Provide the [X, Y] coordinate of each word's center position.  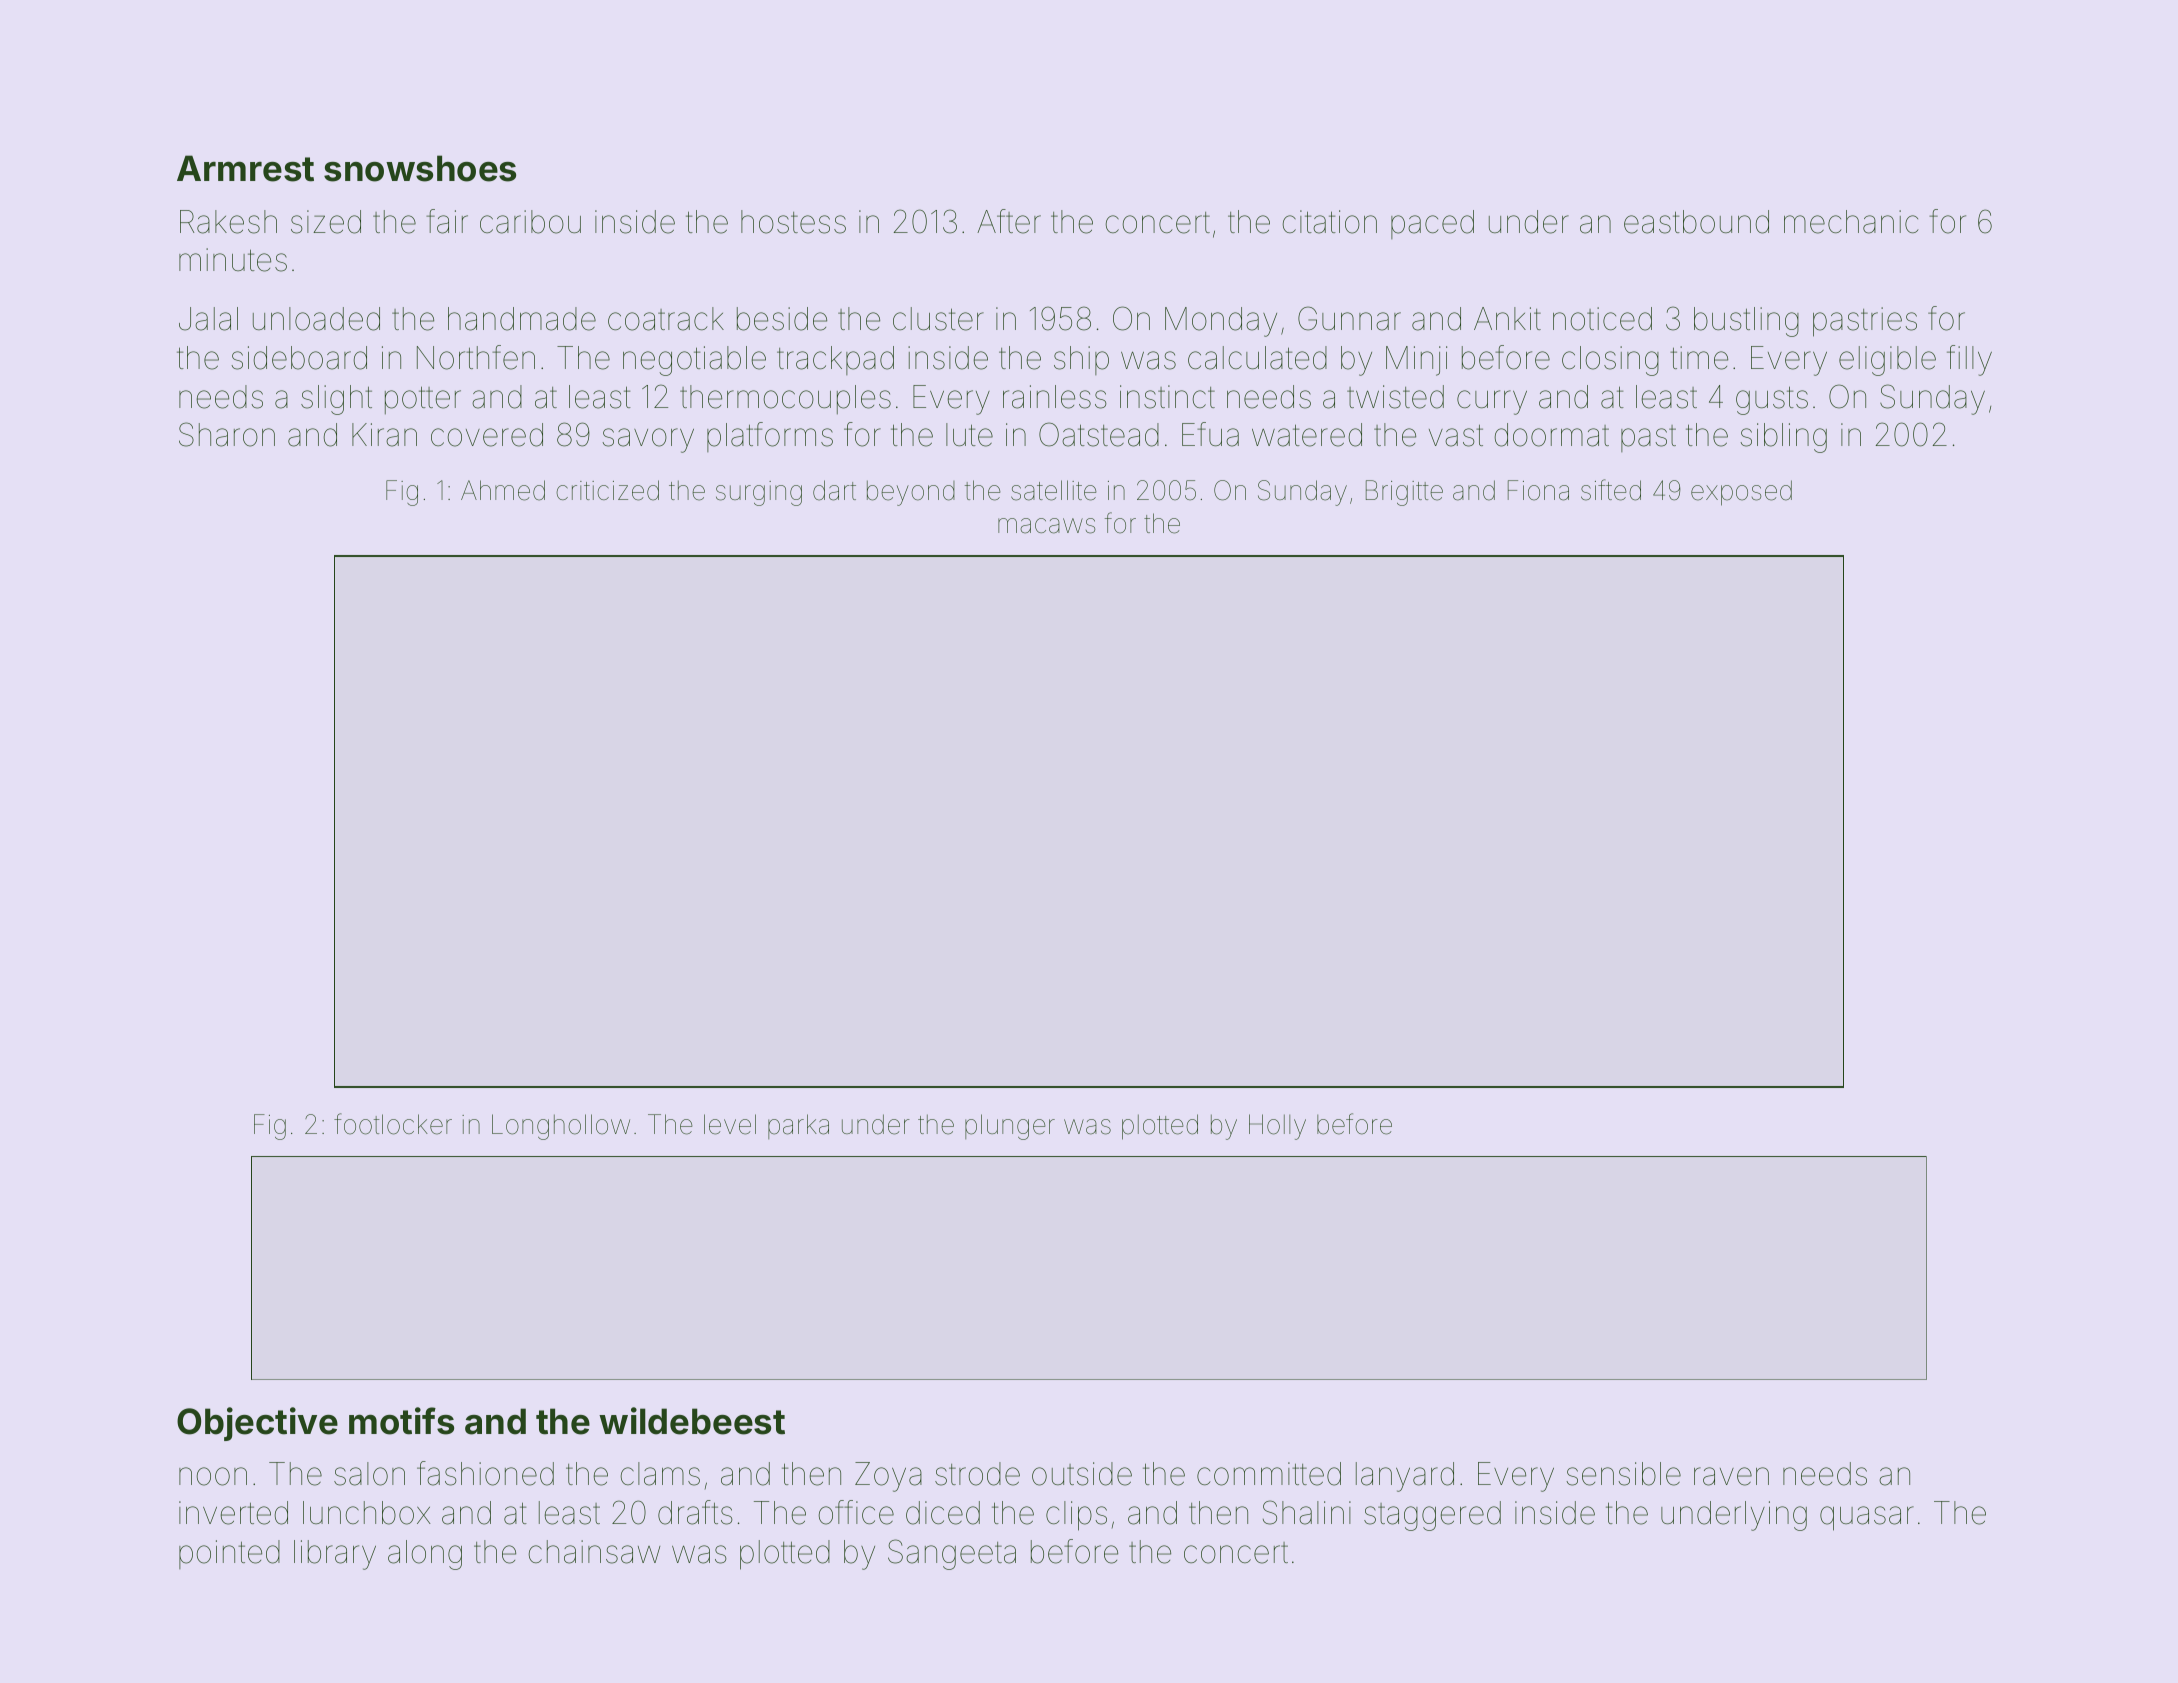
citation [1330, 222]
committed [1269, 1474]
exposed [1741, 493]
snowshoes [420, 168]
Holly [1277, 1127]
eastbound [1696, 222]
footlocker [393, 1124]
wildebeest [692, 1421]
